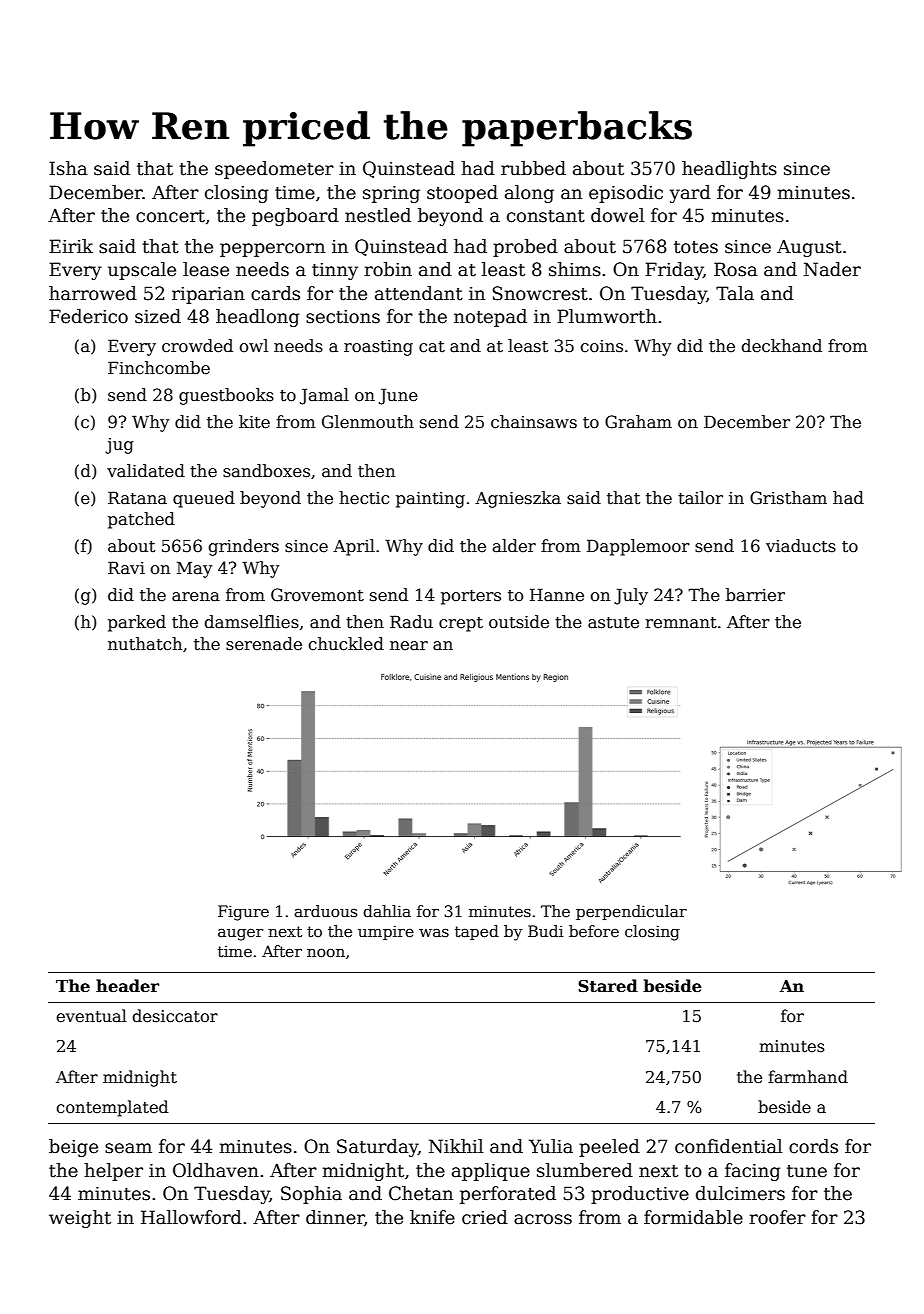 This screenshot has height=1314, width=924. I want to click on noon, so click(326, 953).
